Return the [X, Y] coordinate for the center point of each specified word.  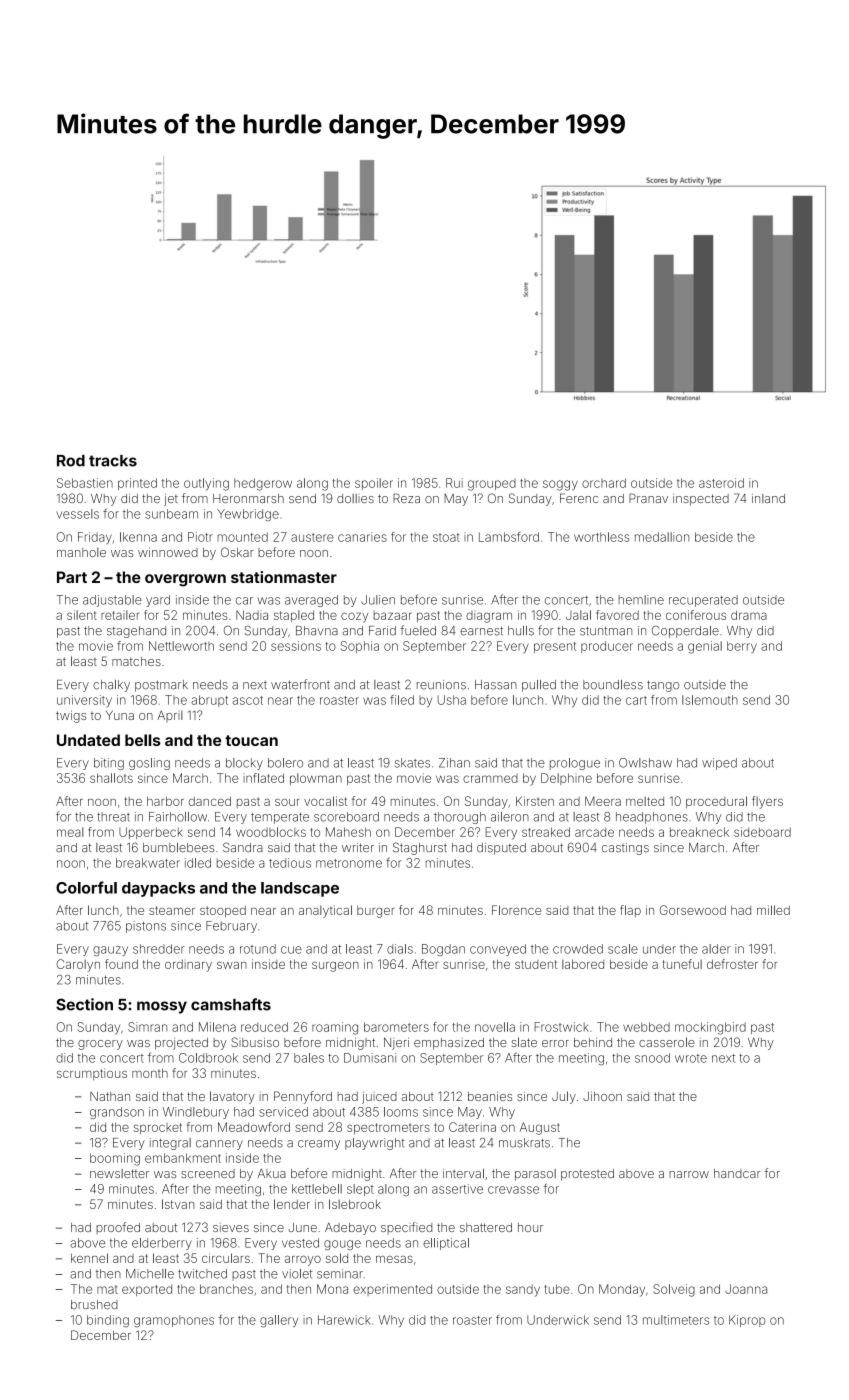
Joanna [746, 1289]
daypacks [158, 889]
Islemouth [710, 700]
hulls [521, 631]
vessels [77, 514]
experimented [392, 1290]
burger [375, 912]
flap [630, 911]
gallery [279, 1321]
